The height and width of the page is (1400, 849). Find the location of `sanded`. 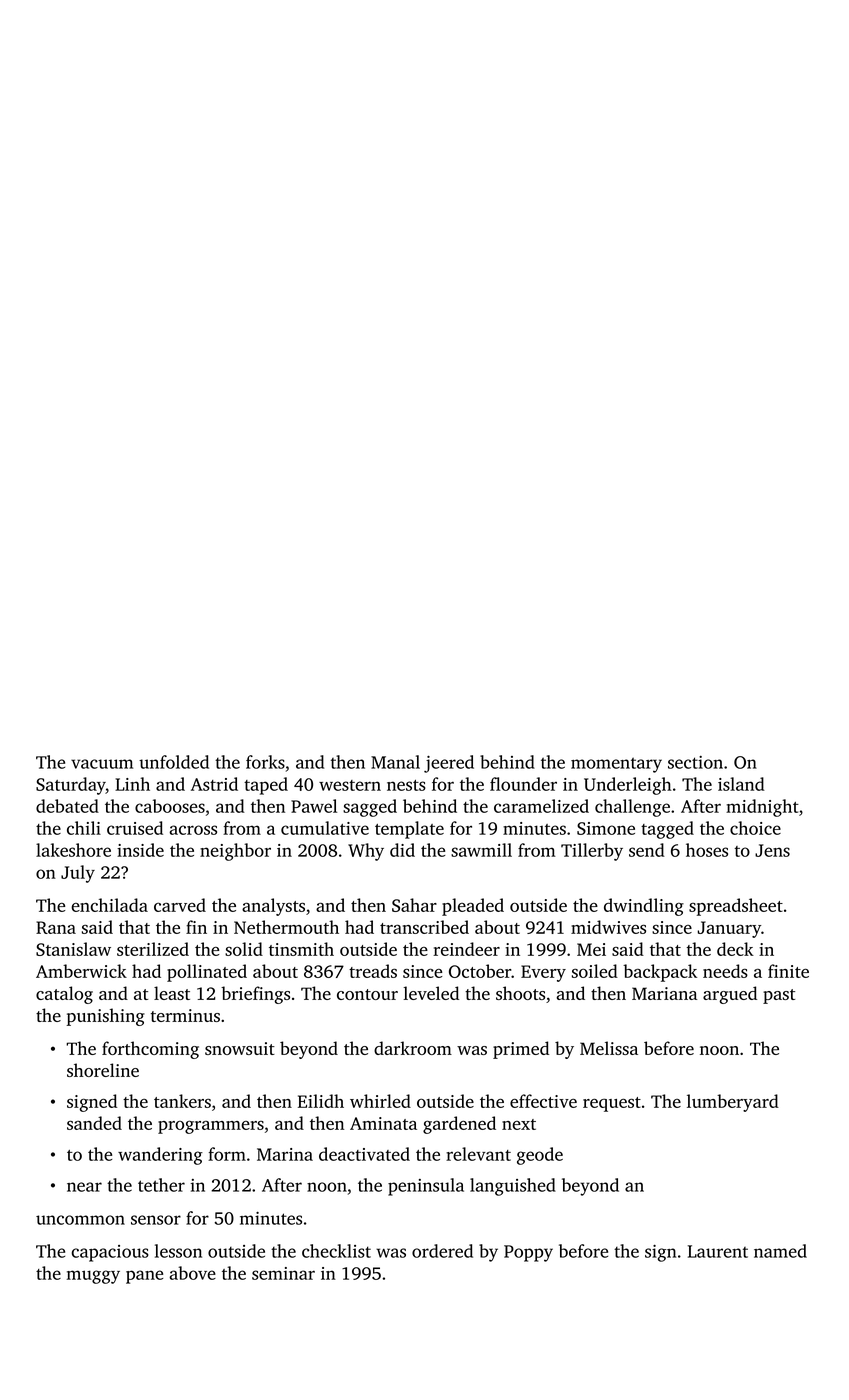

sanded is located at coordinates (94, 1123).
